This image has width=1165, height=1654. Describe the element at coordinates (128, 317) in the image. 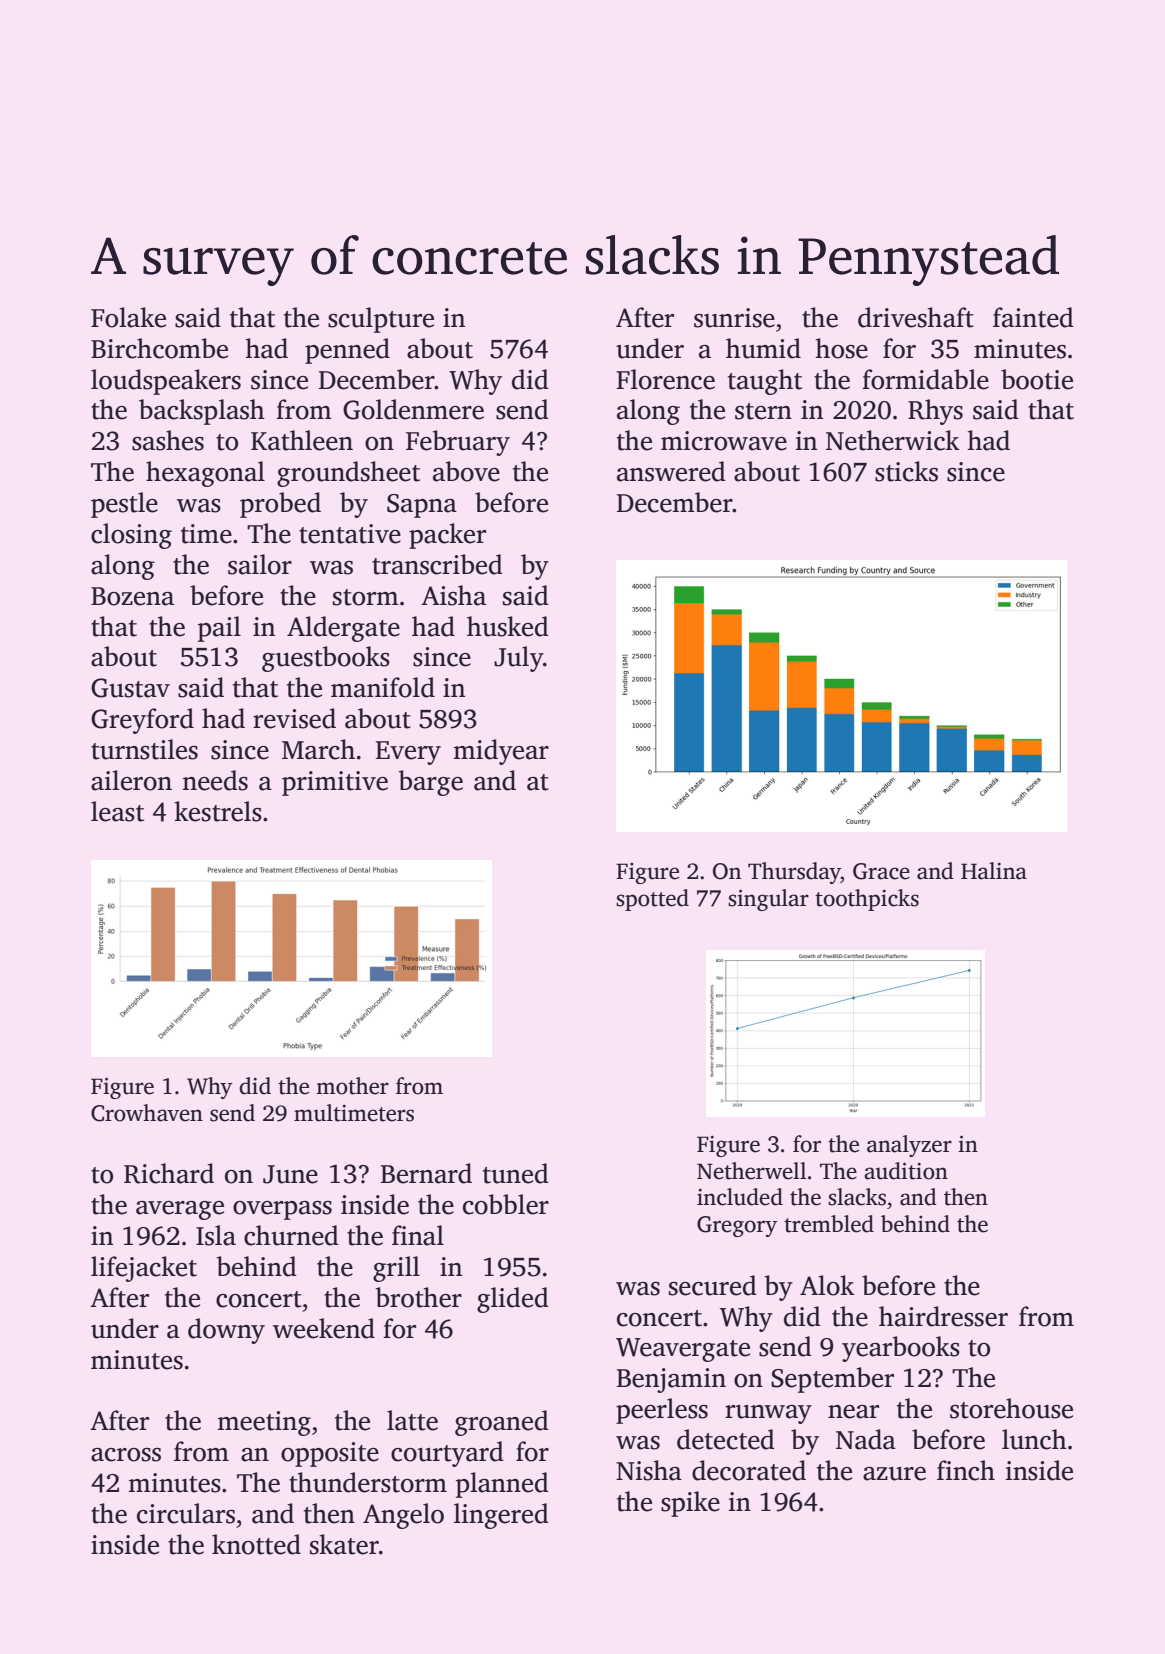

I see `Folake` at that location.
